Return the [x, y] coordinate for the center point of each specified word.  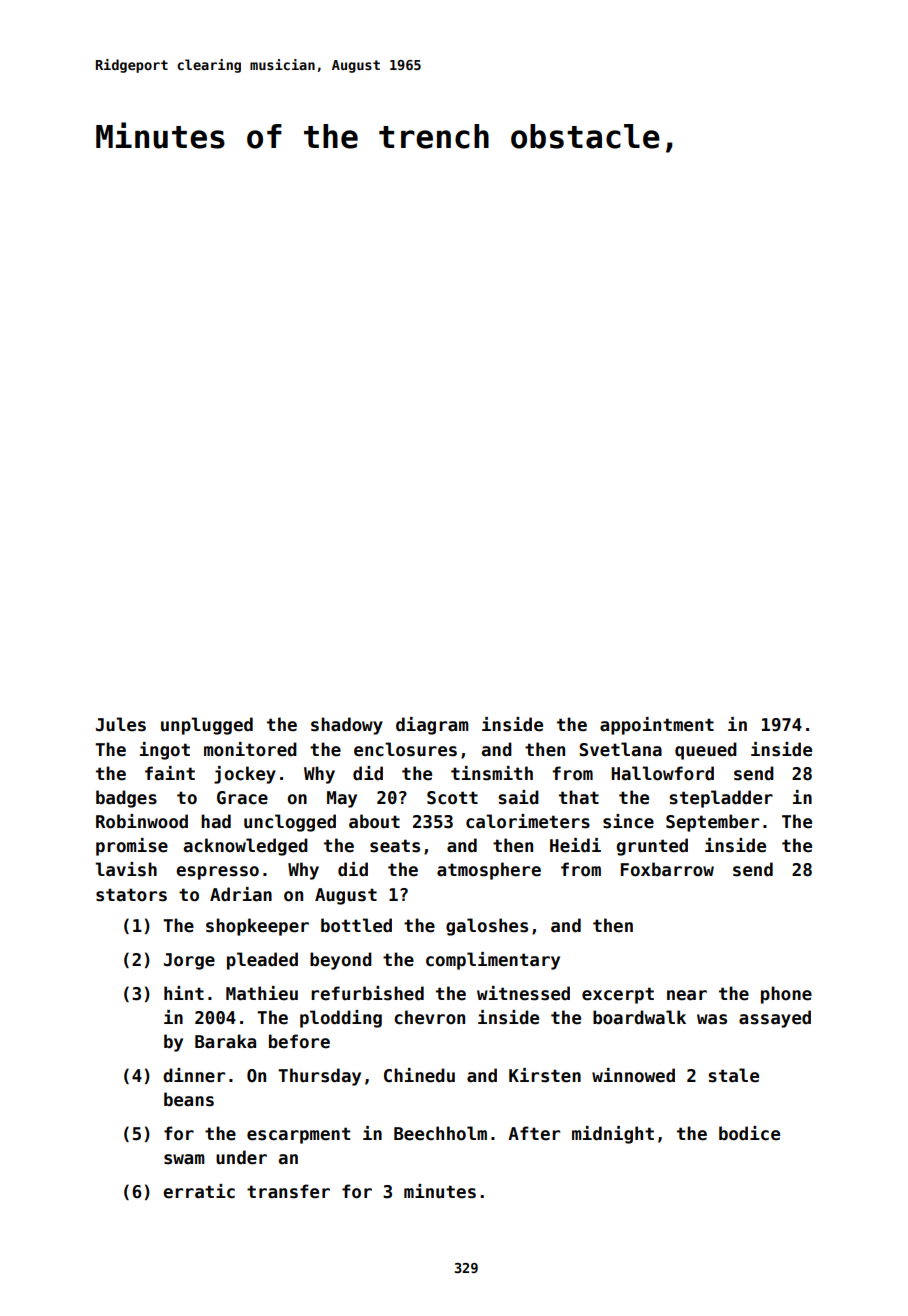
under [241, 1157]
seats [395, 846]
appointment [657, 726]
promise [132, 847]
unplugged [207, 726]
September [712, 823]
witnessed [523, 993]
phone [786, 995]
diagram [432, 726]
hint [184, 993]
